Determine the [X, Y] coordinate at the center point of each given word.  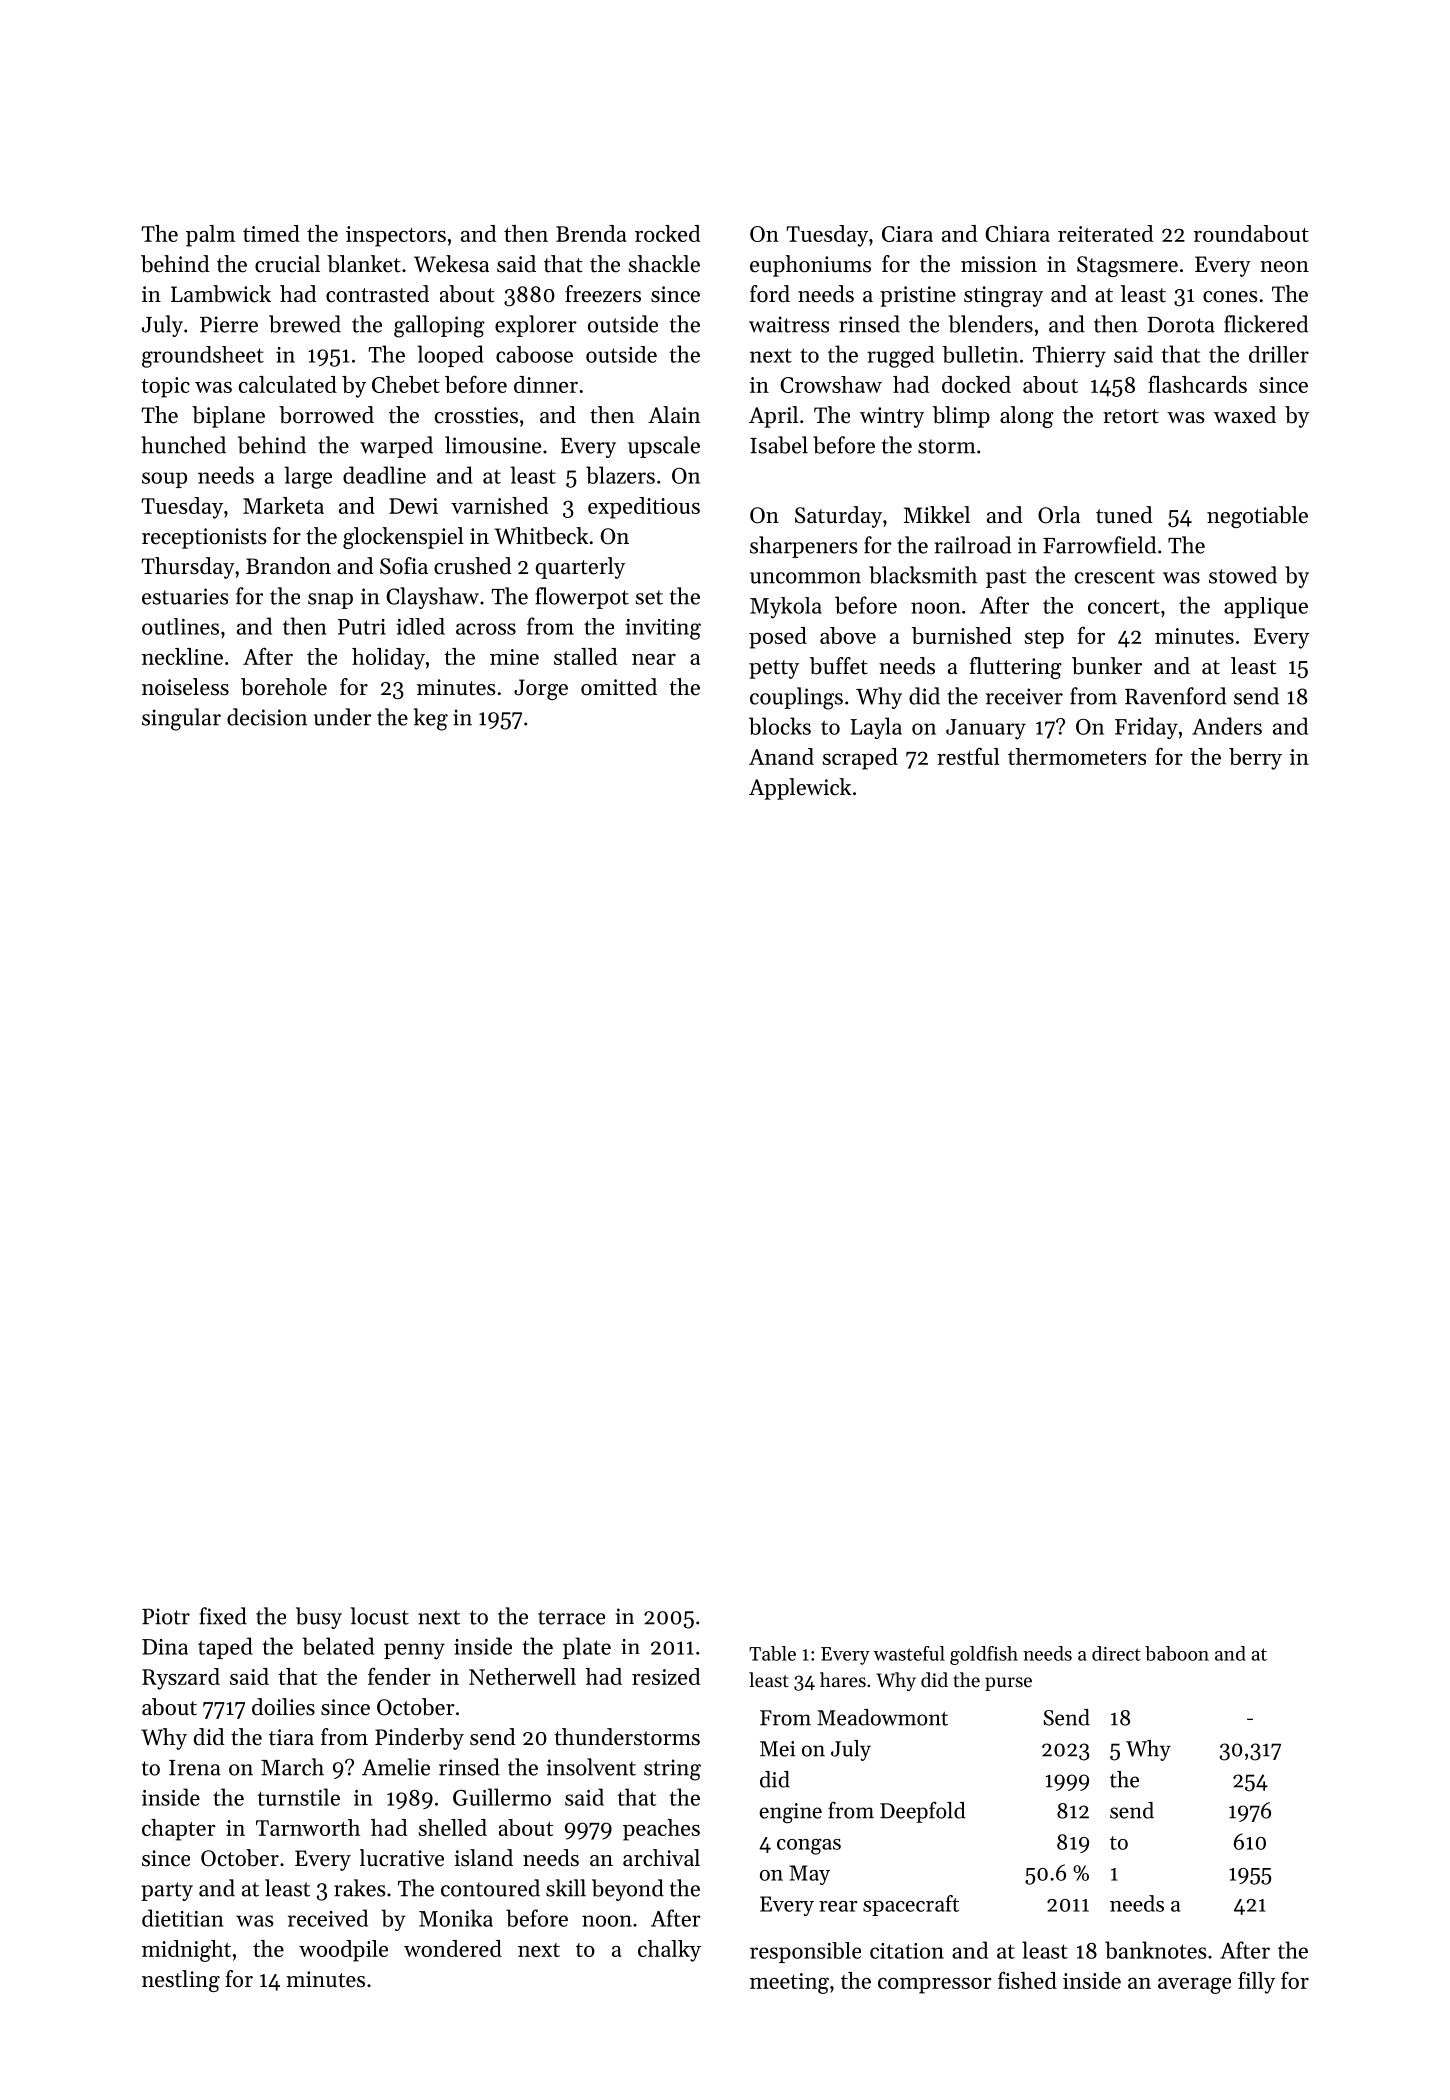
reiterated [1105, 233]
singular [181, 719]
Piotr [166, 1616]
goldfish [984, 1655]
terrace [571, 1617]
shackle [664, 264]
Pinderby [419, 1739]
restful [968, 756]
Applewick [800, 789]
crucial [287, 264]
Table [772, 1653]
